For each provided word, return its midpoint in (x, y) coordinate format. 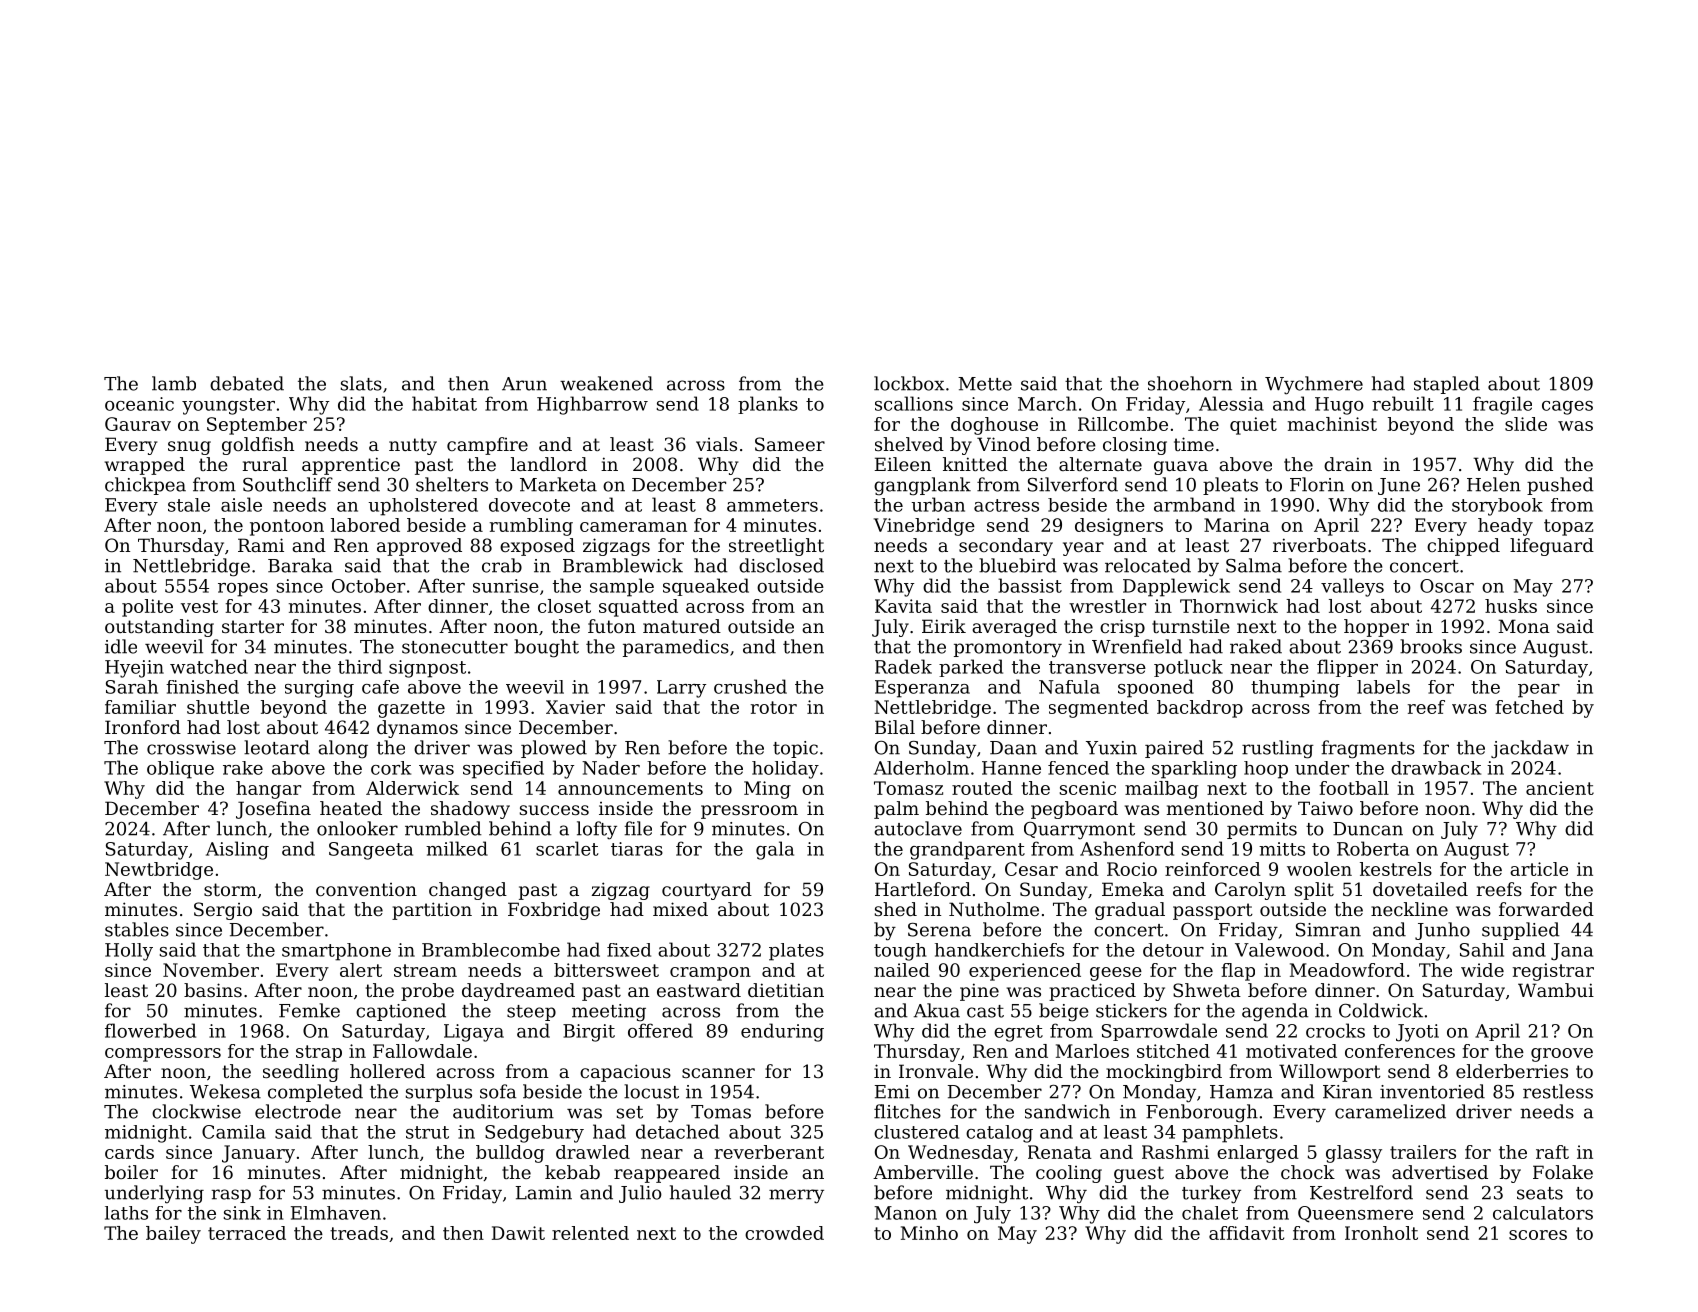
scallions (914, 403)
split (1314, 891)
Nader (611, 768)
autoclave (918, 828)
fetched (1529, 707)
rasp (231, 1196)
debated (247, 383)
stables (137, 929)
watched (209, 666)
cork (391, 768)
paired (1174, 749)
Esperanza (922, 689)
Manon (905, 1213)
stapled (1447, 385)
